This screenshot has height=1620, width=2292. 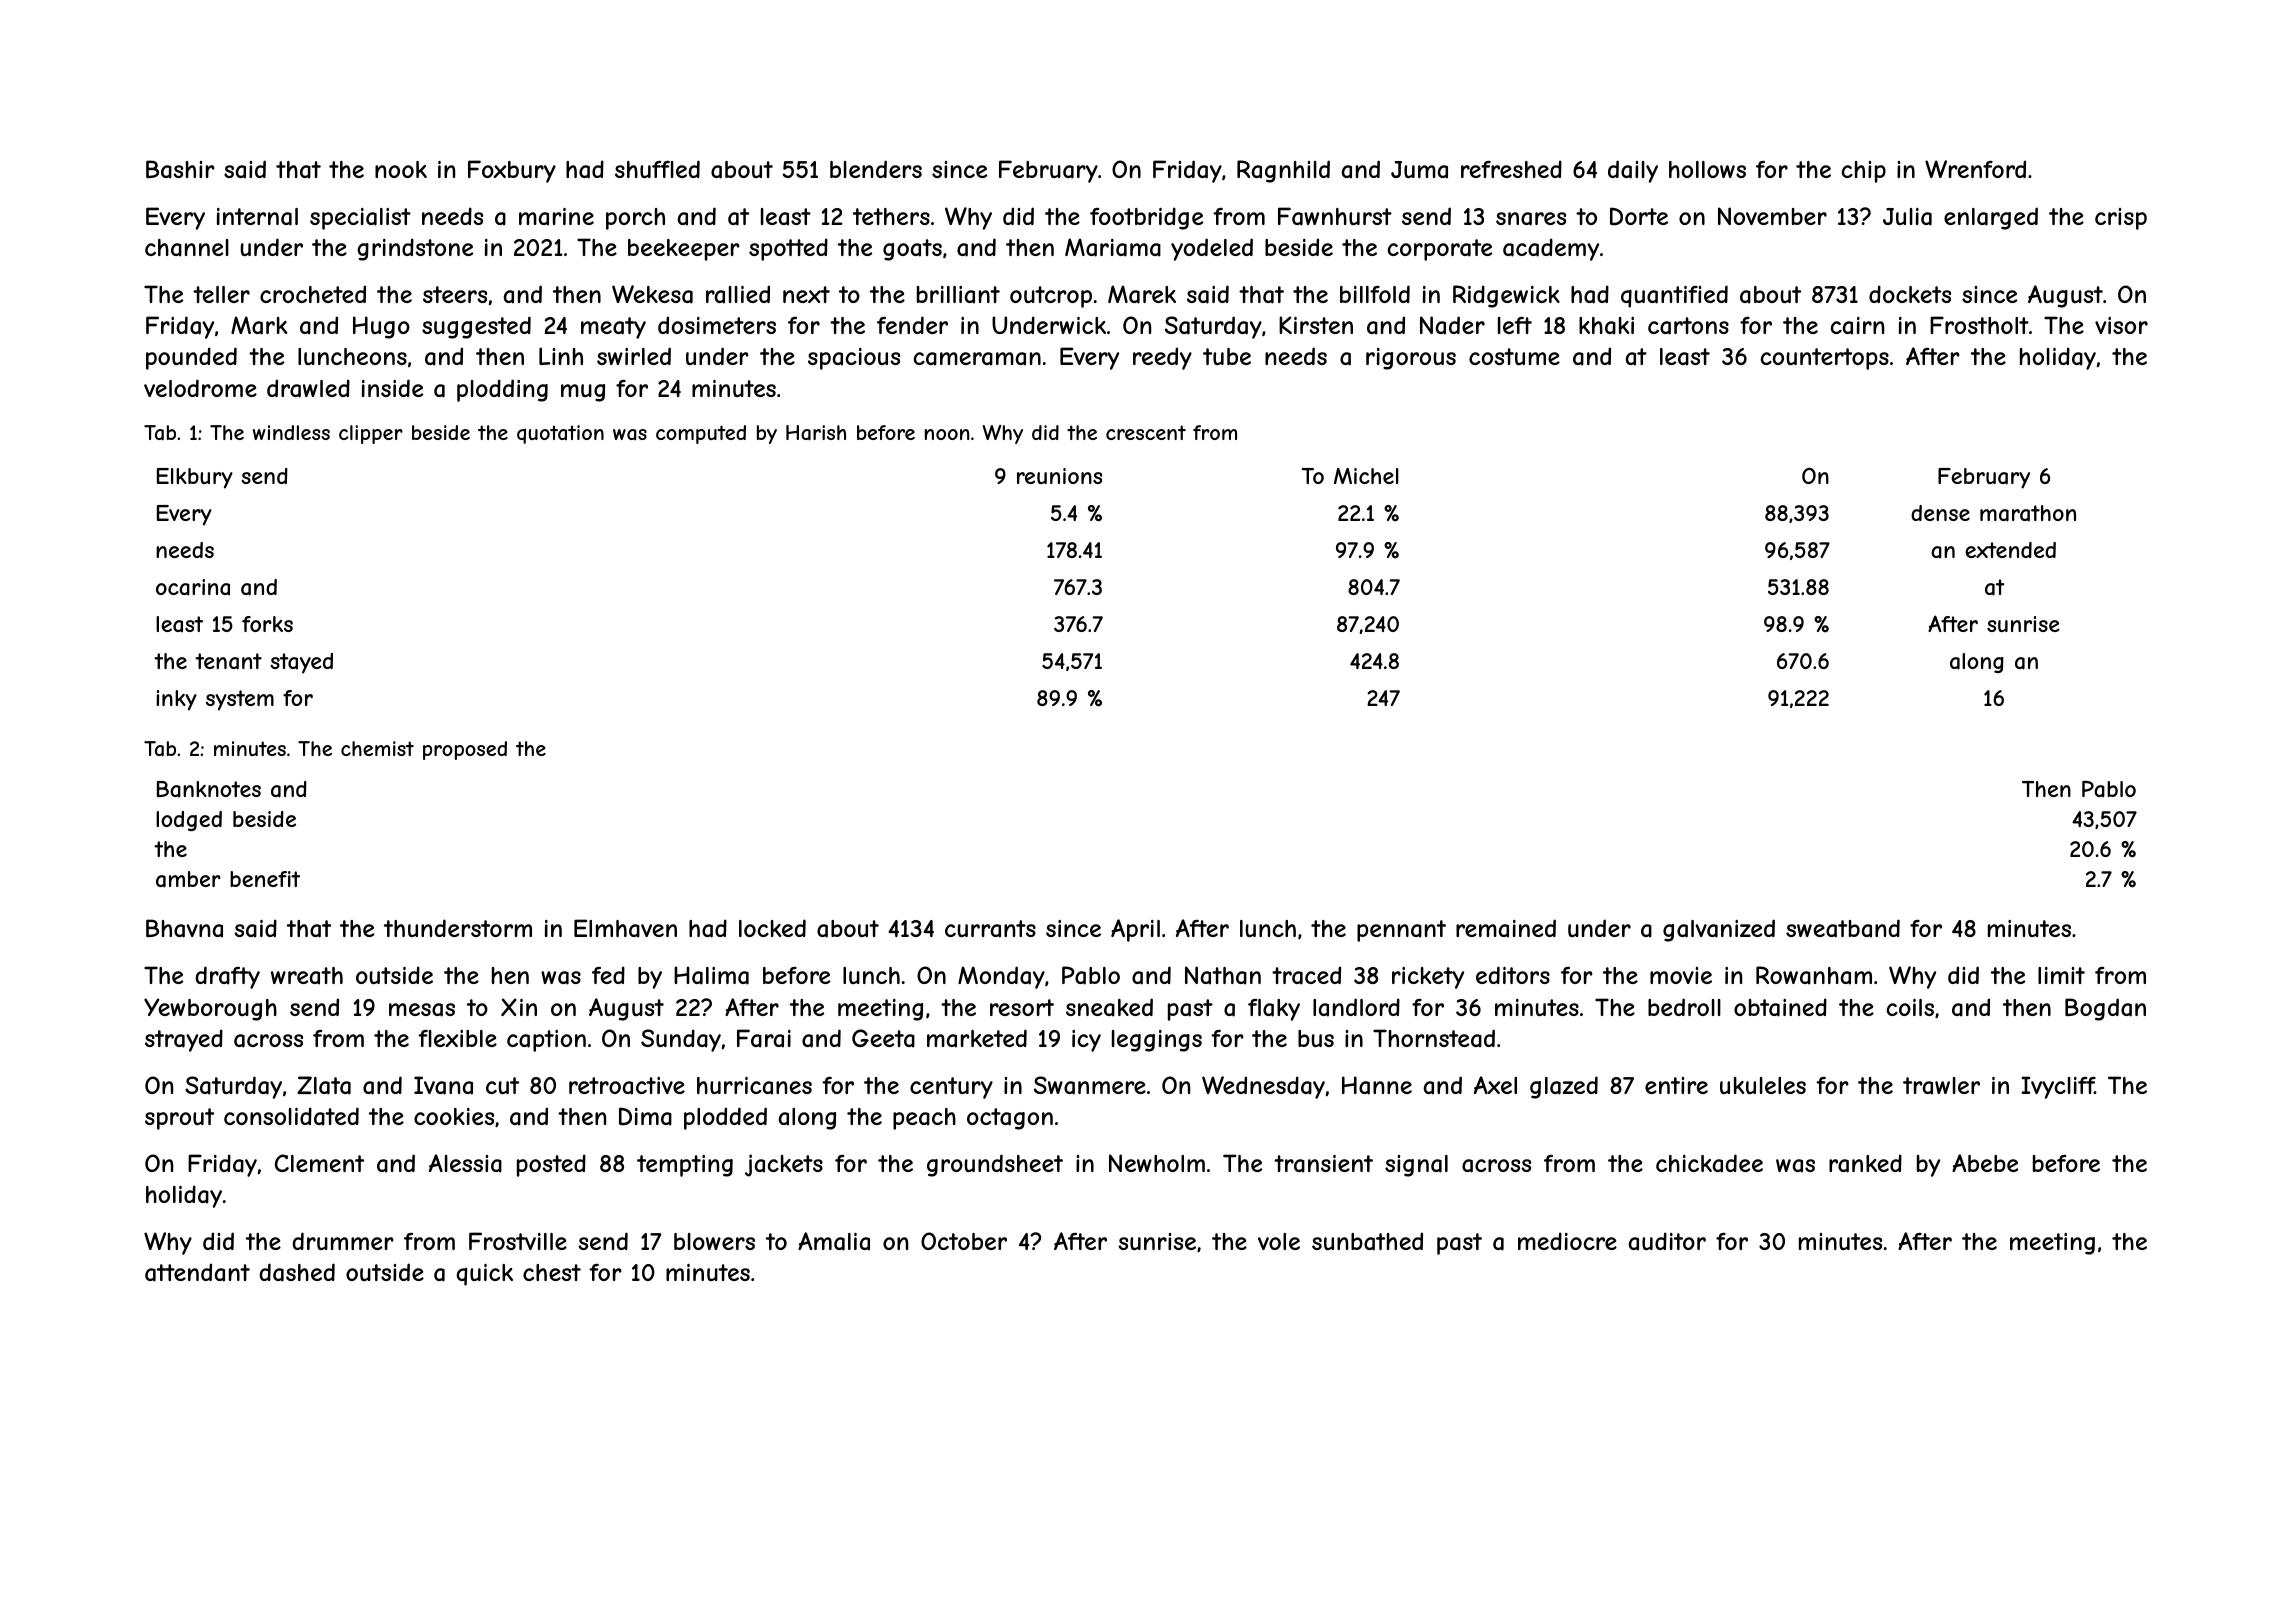 What do you see at coordinates (1772, 216) in the screenshot?
I see `November` at bounding box center [1772, 216].
